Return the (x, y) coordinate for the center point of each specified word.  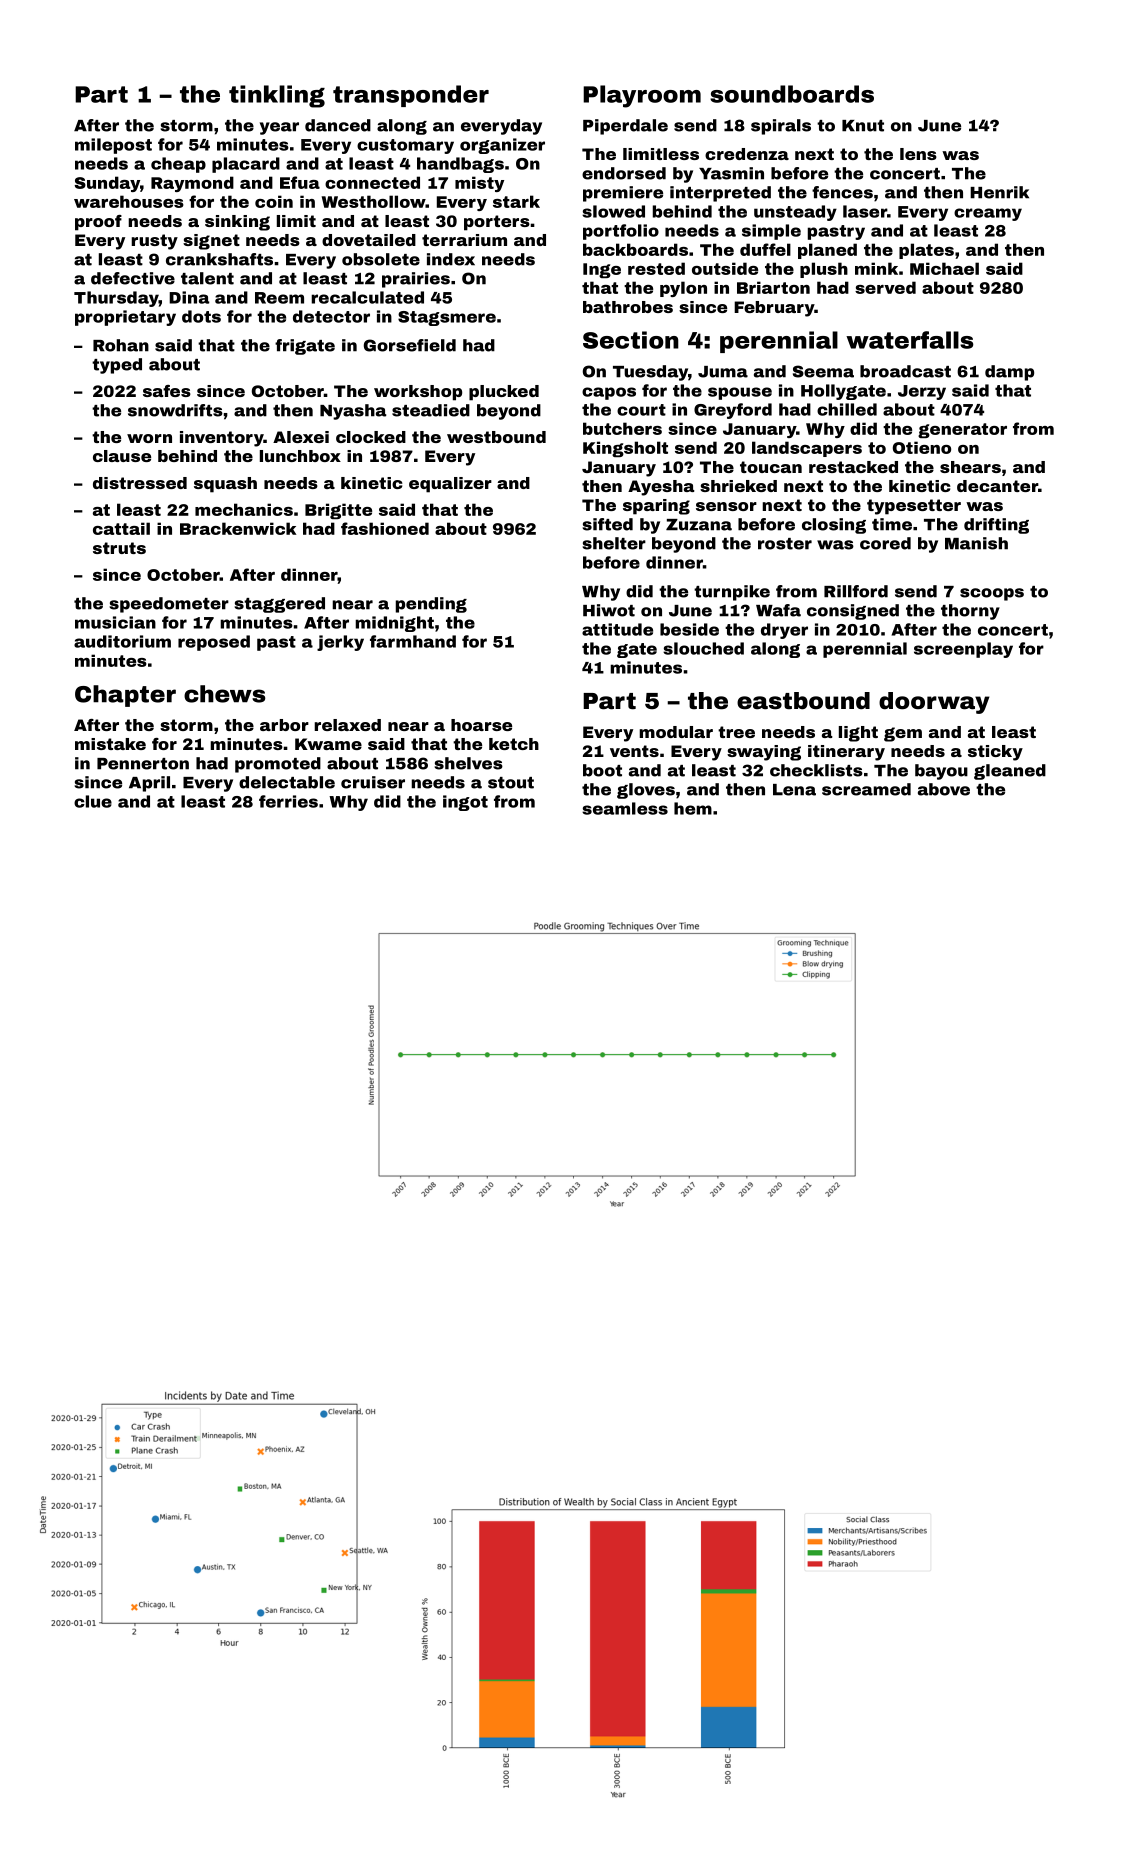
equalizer (450, 485)
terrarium (464, 240)
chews (224, 694)
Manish (976, 543)
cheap (178, 165)
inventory (222, 439)
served (885, 287)
